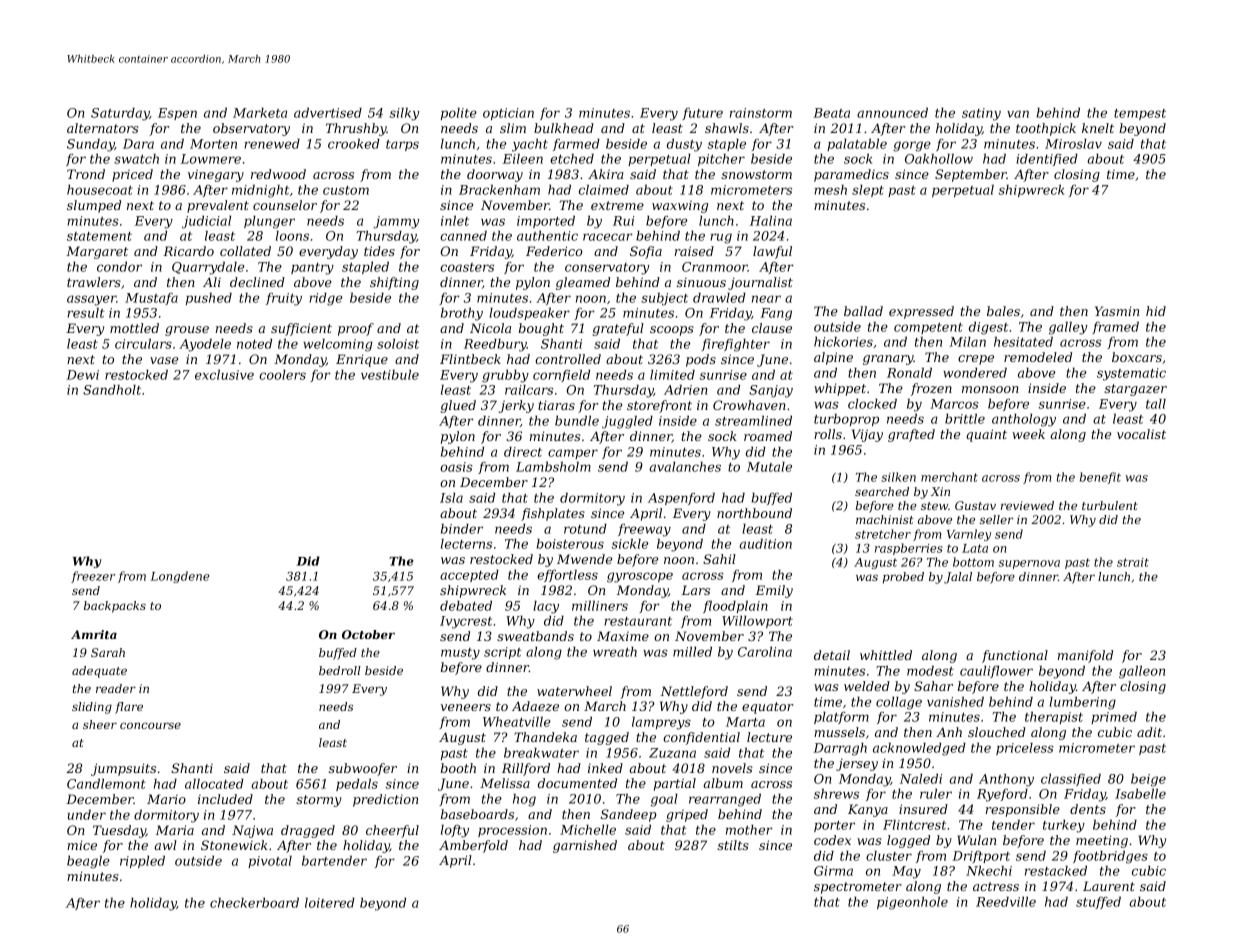 The width and height of the screenshot is (1233, 952). Describe the element at coordinates (368, 634) in the screenshot. I see `October` at that location.
